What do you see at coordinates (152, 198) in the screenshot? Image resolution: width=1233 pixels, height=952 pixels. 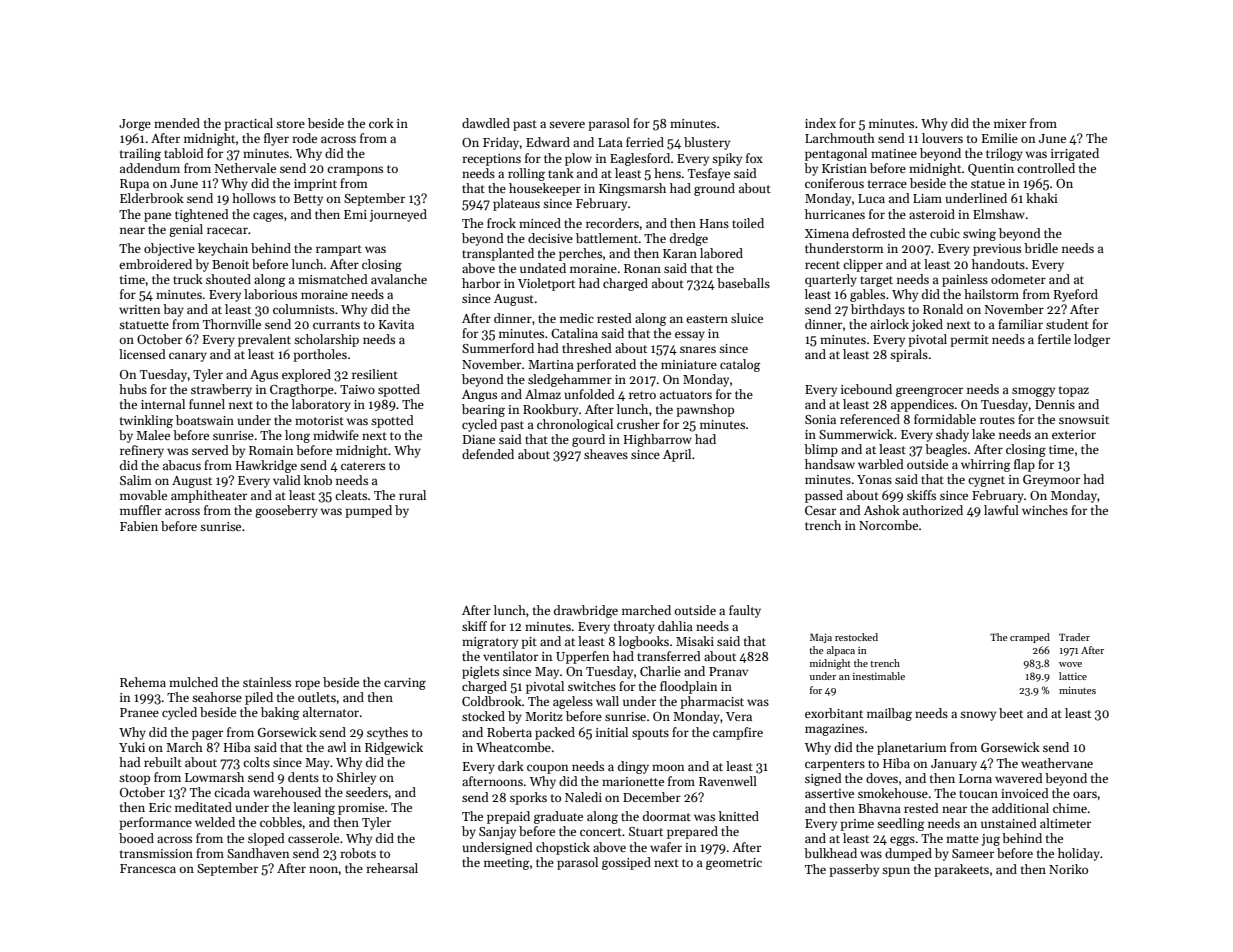 I see `Elderbrook` at bounding box center [152, 198].
